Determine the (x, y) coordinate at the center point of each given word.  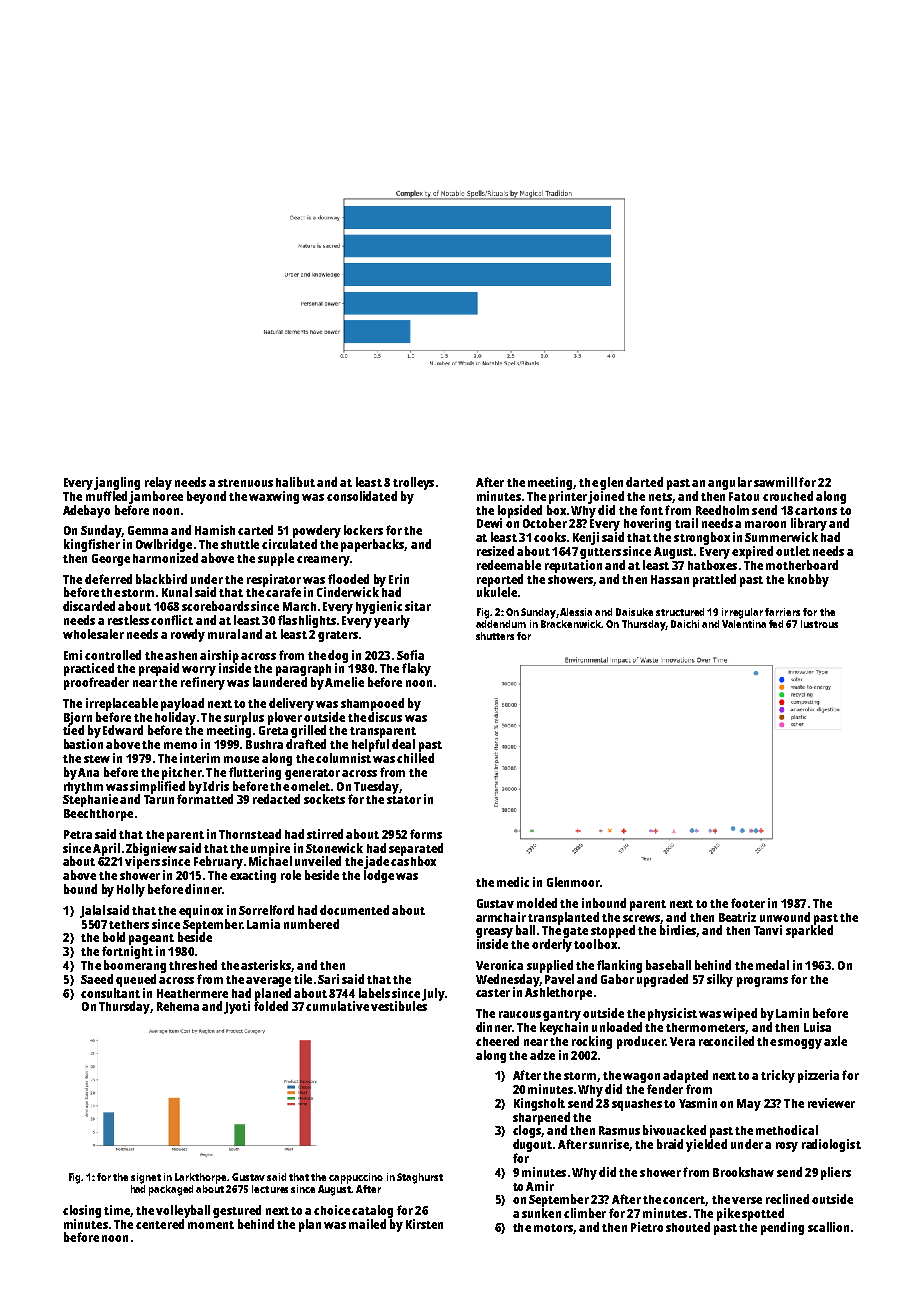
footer (748, 903)
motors (553, 1228)
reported (500, 580)
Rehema (178, 1006)
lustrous (819, 624)
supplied (550, 966)
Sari (328, 979)
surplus (244, 718)
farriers (782, 612)
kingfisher (92, 545)
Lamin (792, 1013)
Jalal (92, 911)
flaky (416, 669)
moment (211, 1225)
